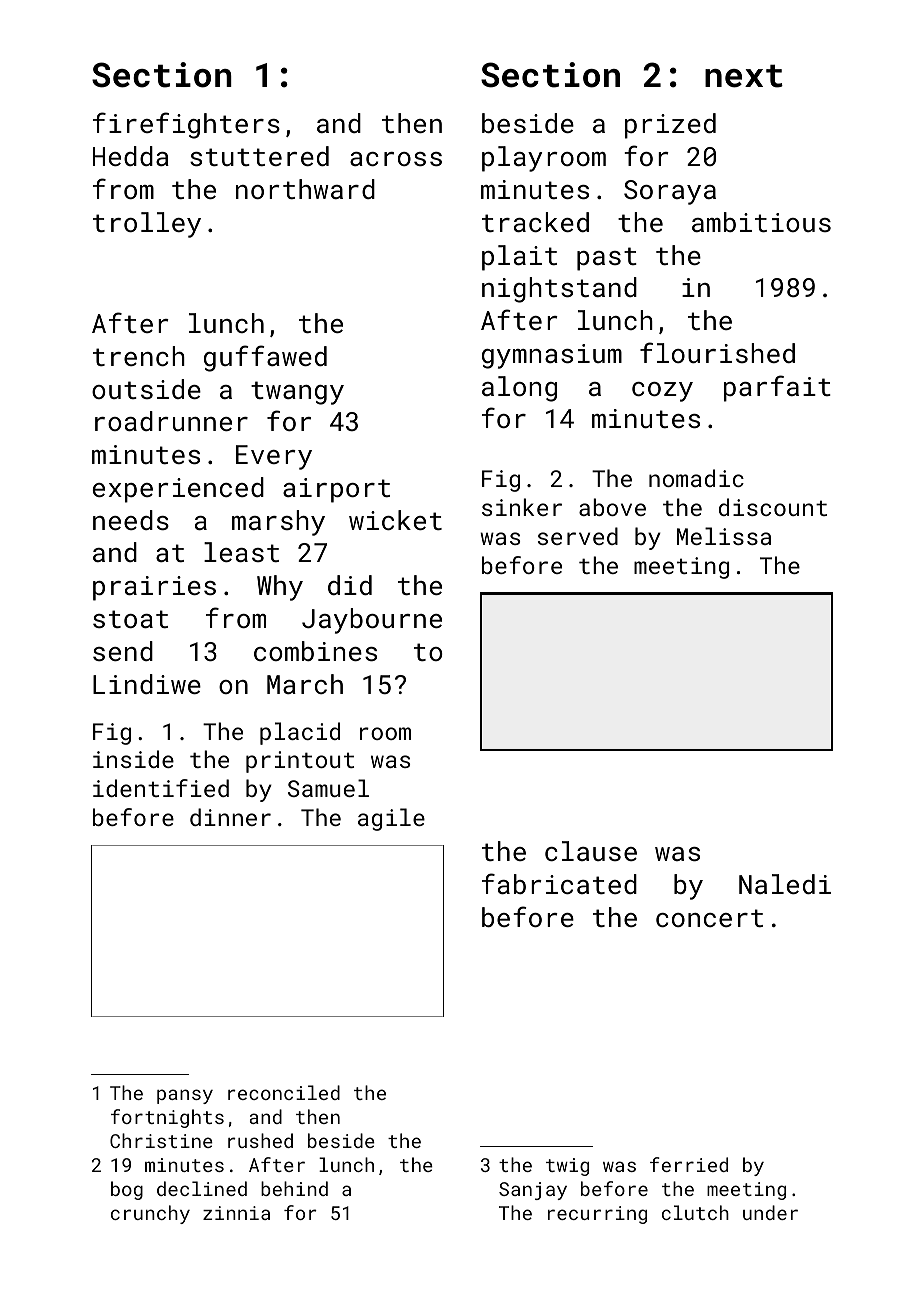 The width and height of the image is (924, 1311). I want to click on guffawed, so click(265, 358).
